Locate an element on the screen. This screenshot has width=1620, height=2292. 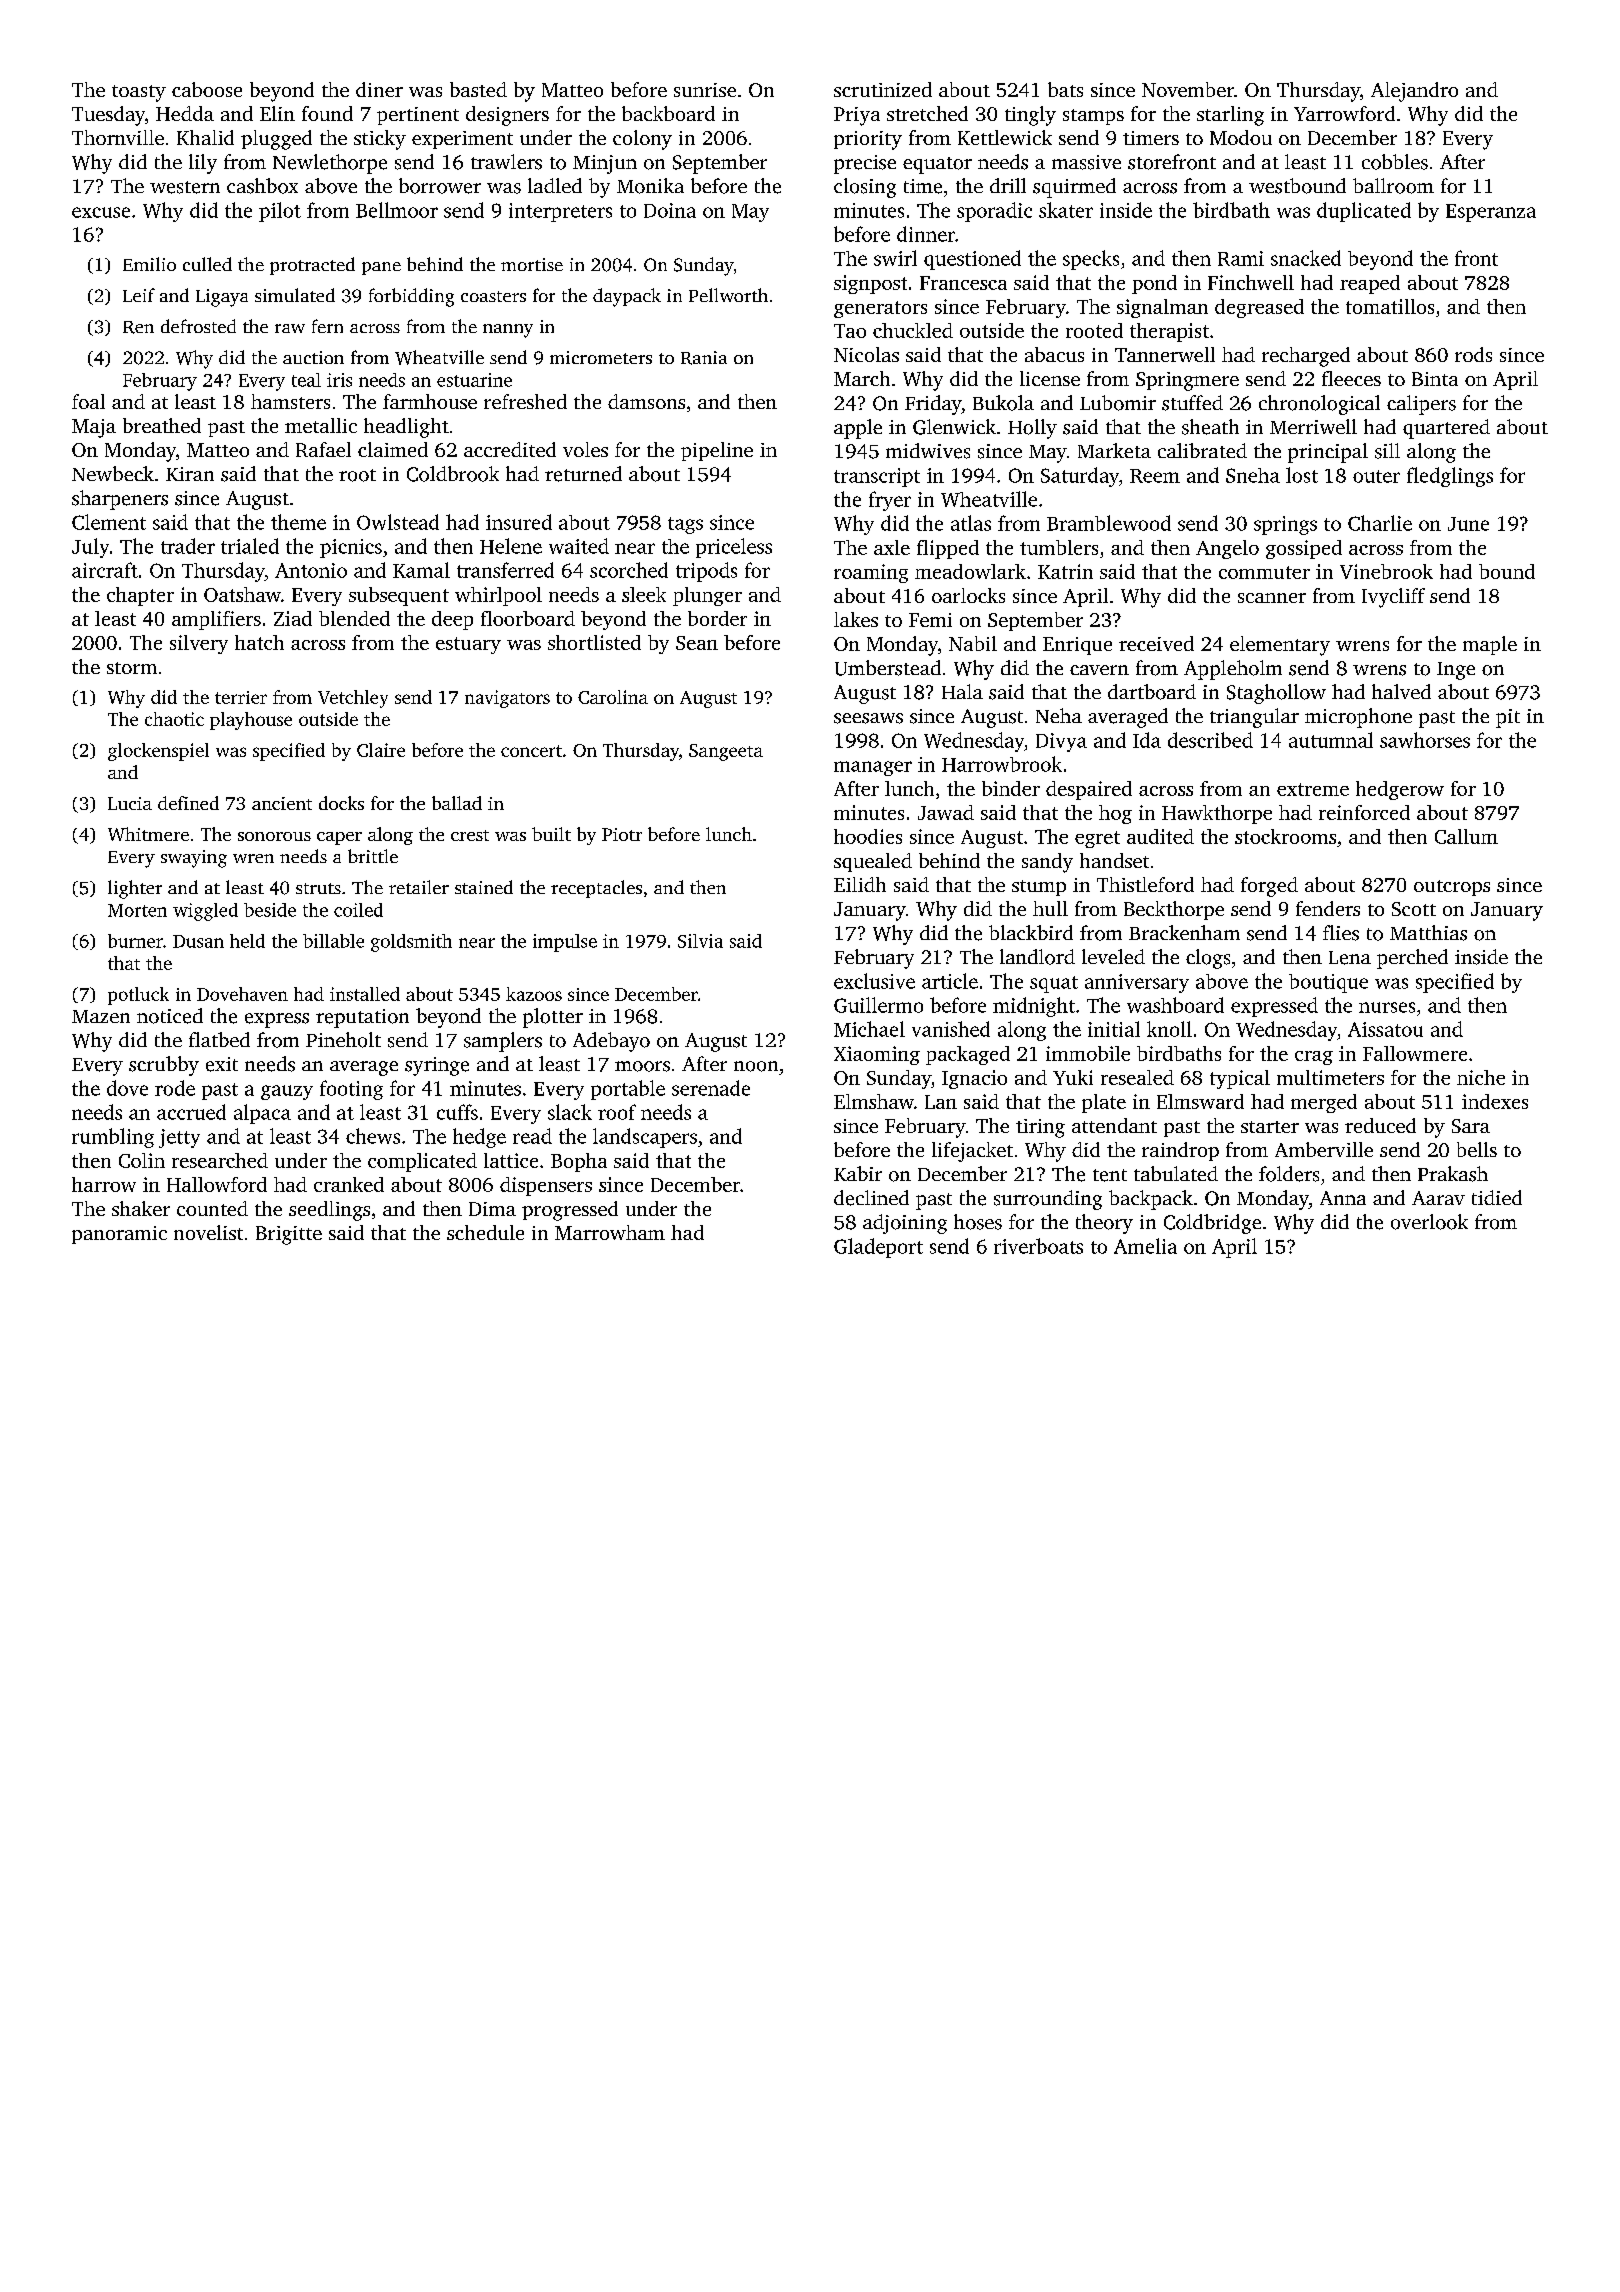
signalman is located at coordinates (1162, 308).
